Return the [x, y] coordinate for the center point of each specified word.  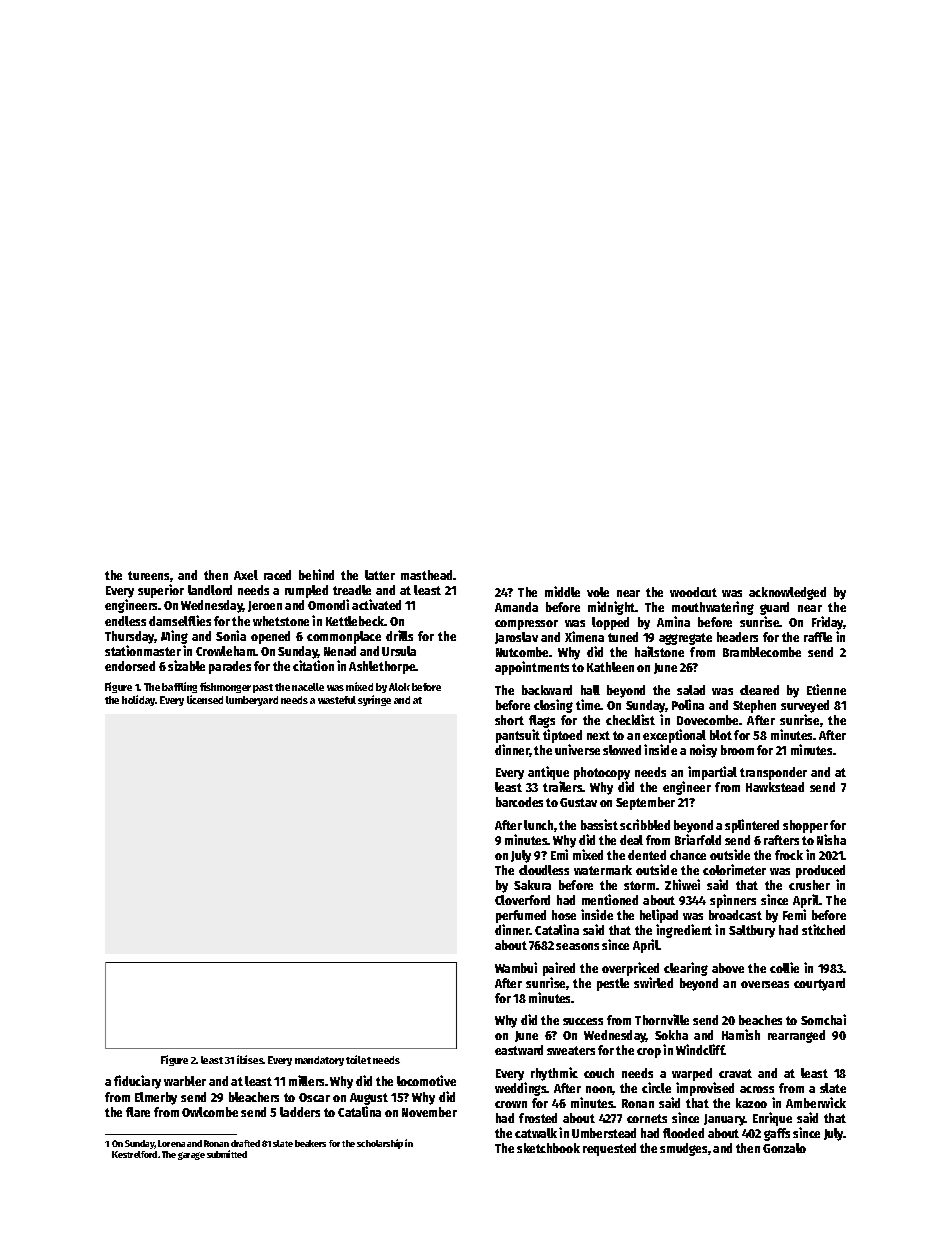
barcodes [519, 802]
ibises [250, 1059]
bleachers [254, 1097]
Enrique [772, 1119]
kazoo [751, 1103]
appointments [532, 668]
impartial [712, 773]
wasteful [337, 700]
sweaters [571, 1050]
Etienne [826, 689]
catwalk [536, 1133]
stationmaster [143, 650]
